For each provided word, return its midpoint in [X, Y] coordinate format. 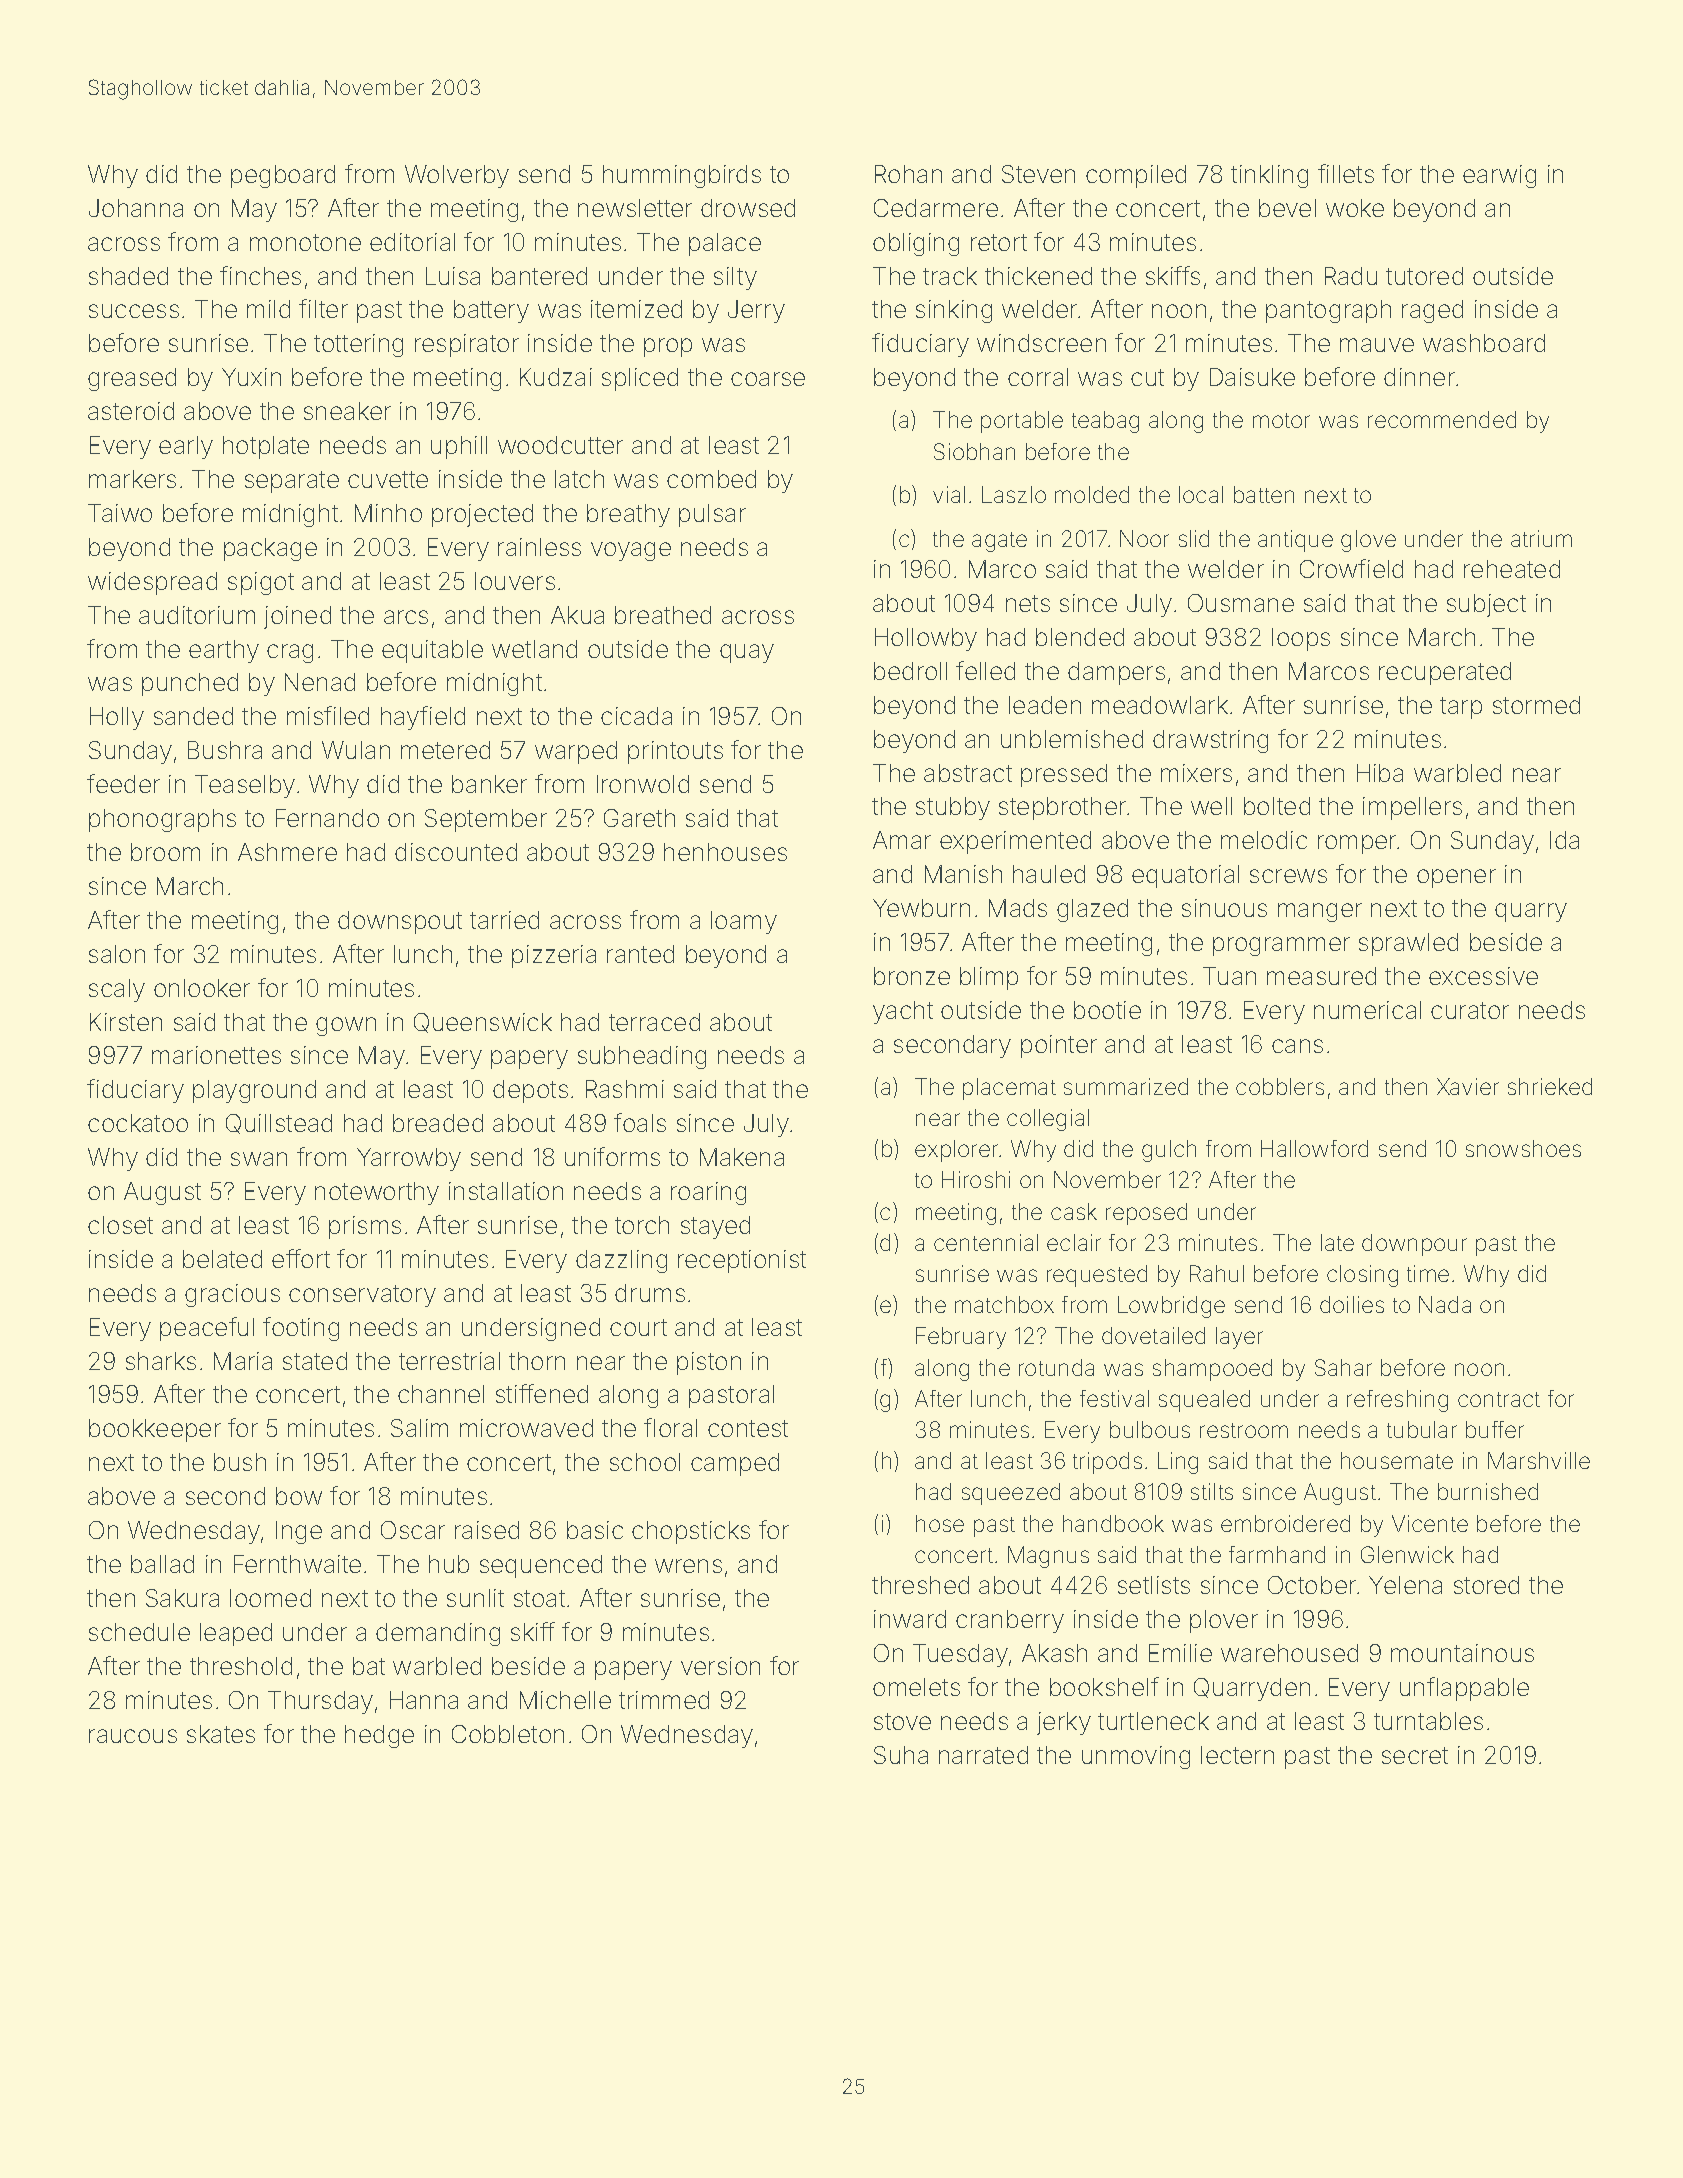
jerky [1064, 1723]
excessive [1483, 976]
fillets [1346, 173]
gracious [232, 1295]
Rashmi [625, 1089]
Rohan [908, 174]
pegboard [283, 176]
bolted [1277, 806]
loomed [270, 1598]
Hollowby [926, 639]
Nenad [320, 682]
